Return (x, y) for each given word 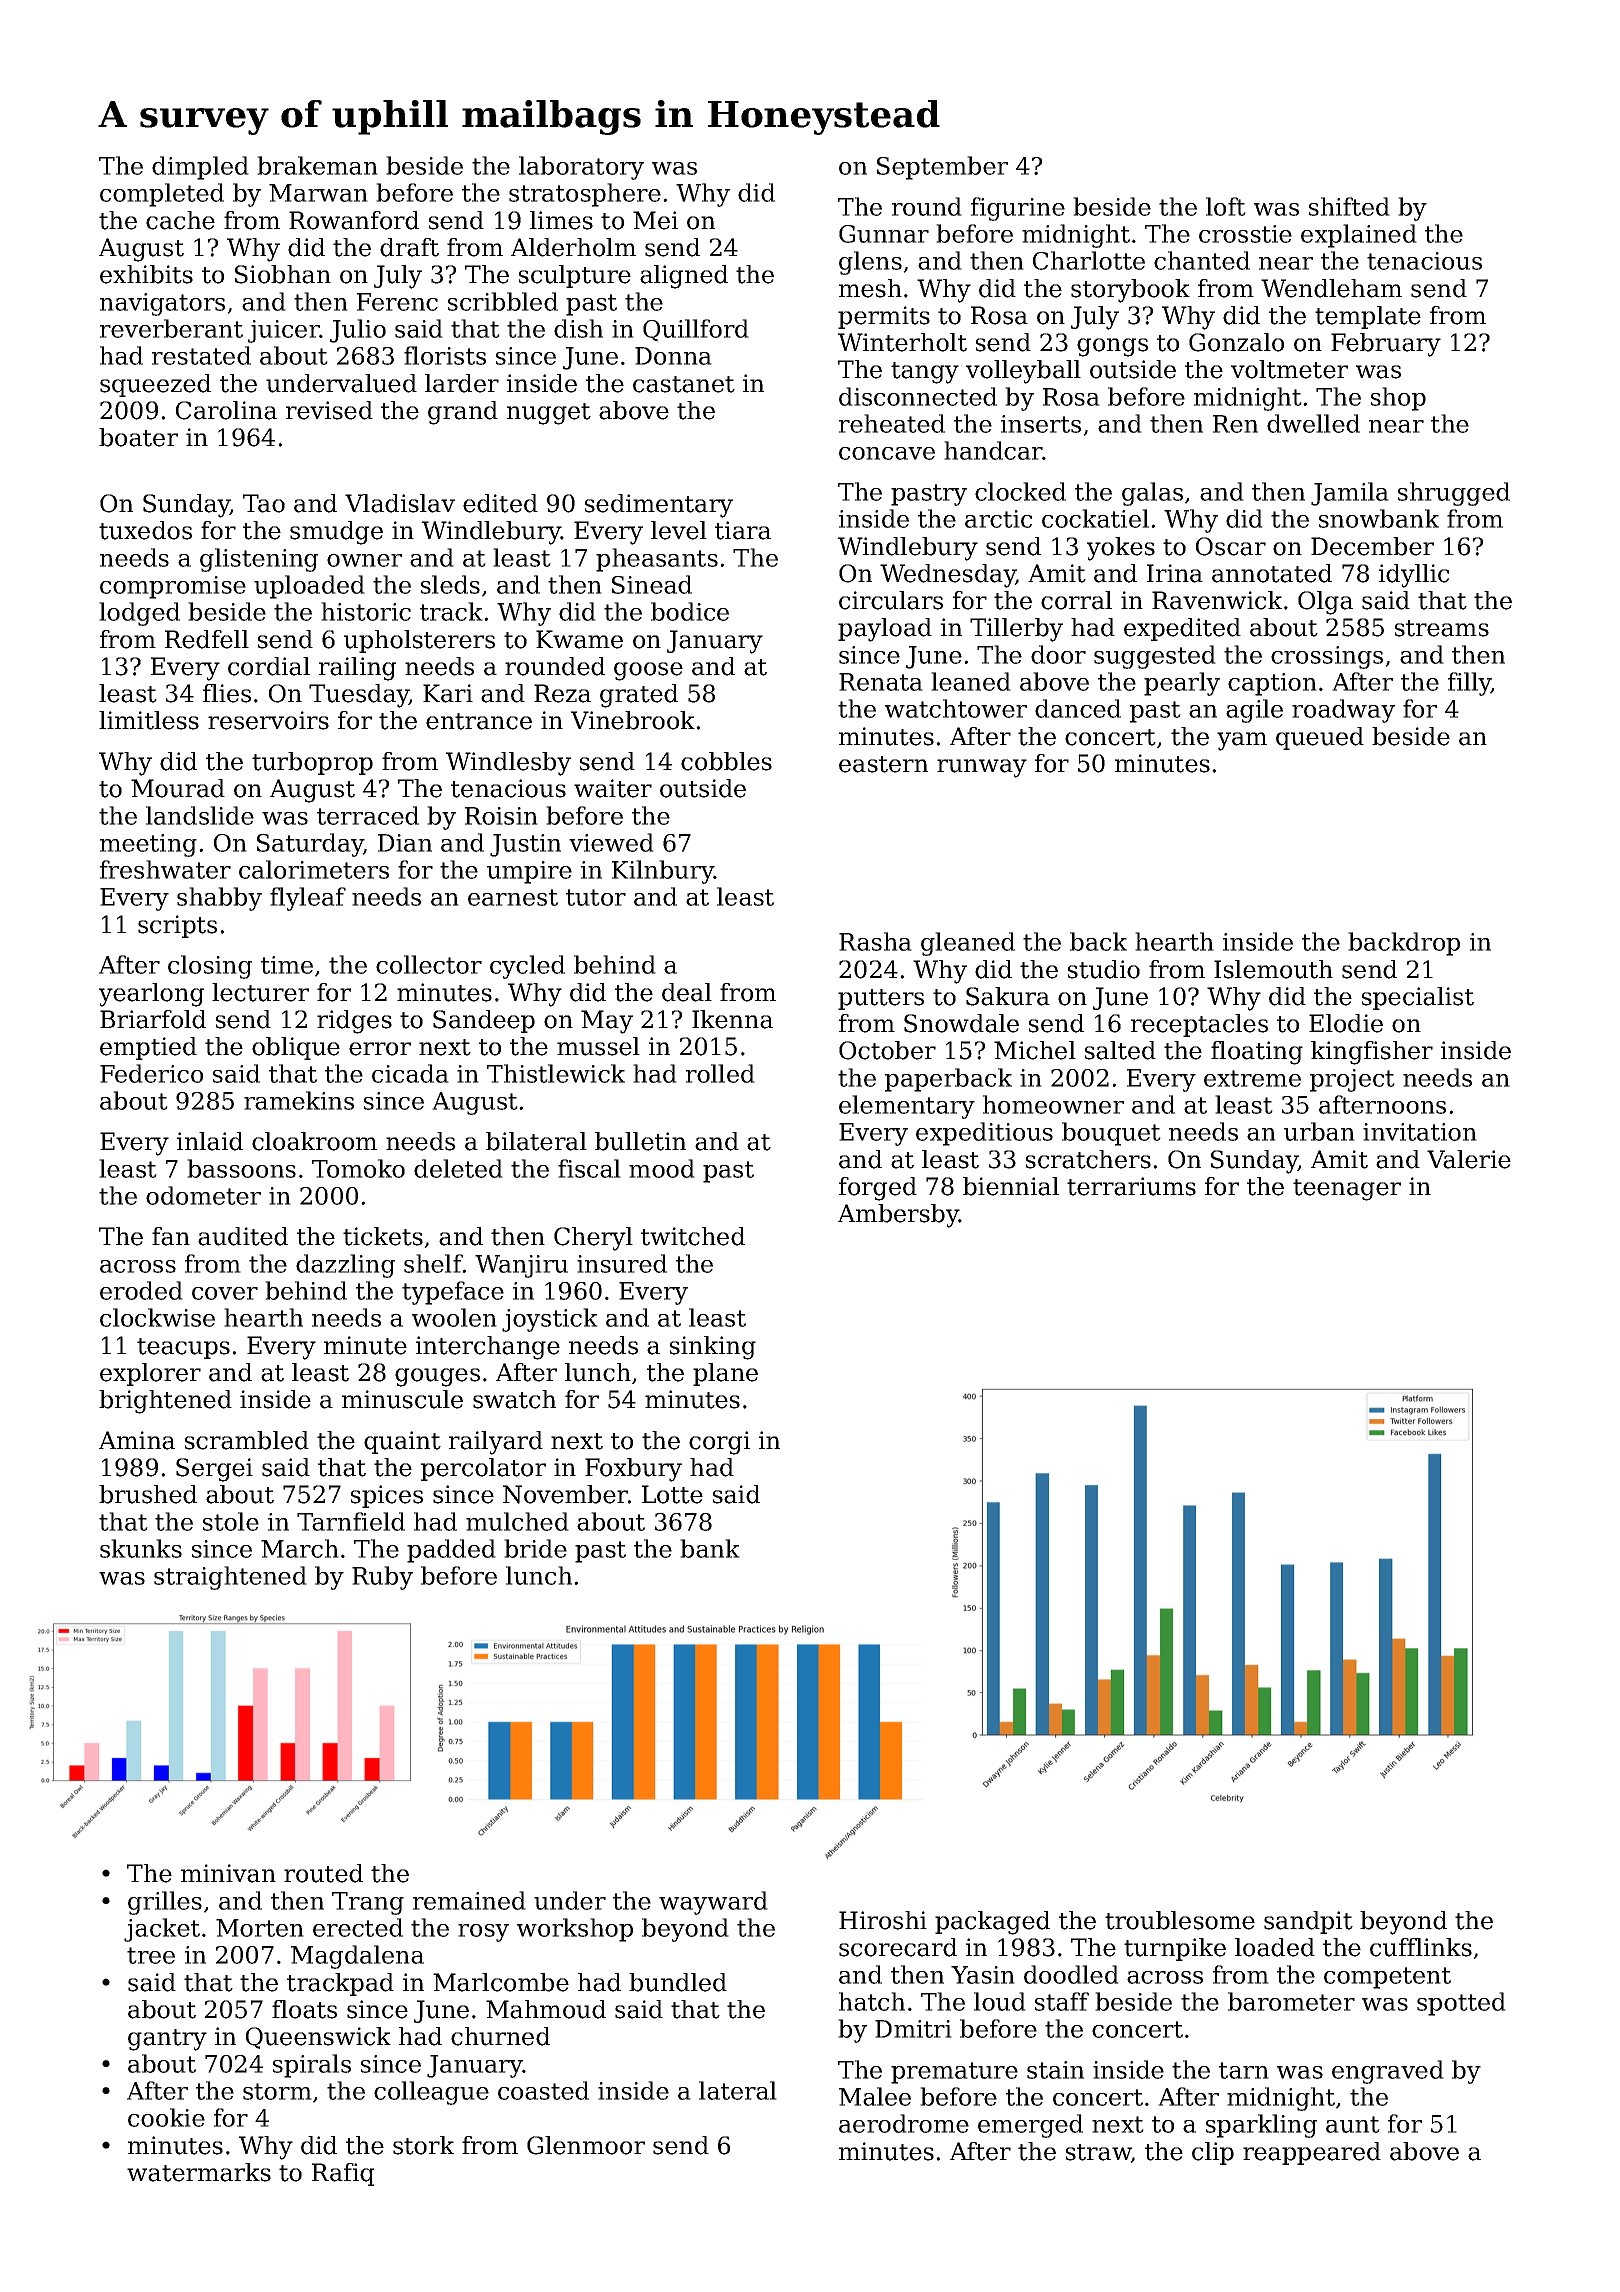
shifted (1349, 206)
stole (231, 1521)
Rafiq (343, 2174)
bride (535, 1548)
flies (227, 693)
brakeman (317, 165)
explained (1359, 236)
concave (887, 453)
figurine (1018, 209)
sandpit (1308, 1922)
